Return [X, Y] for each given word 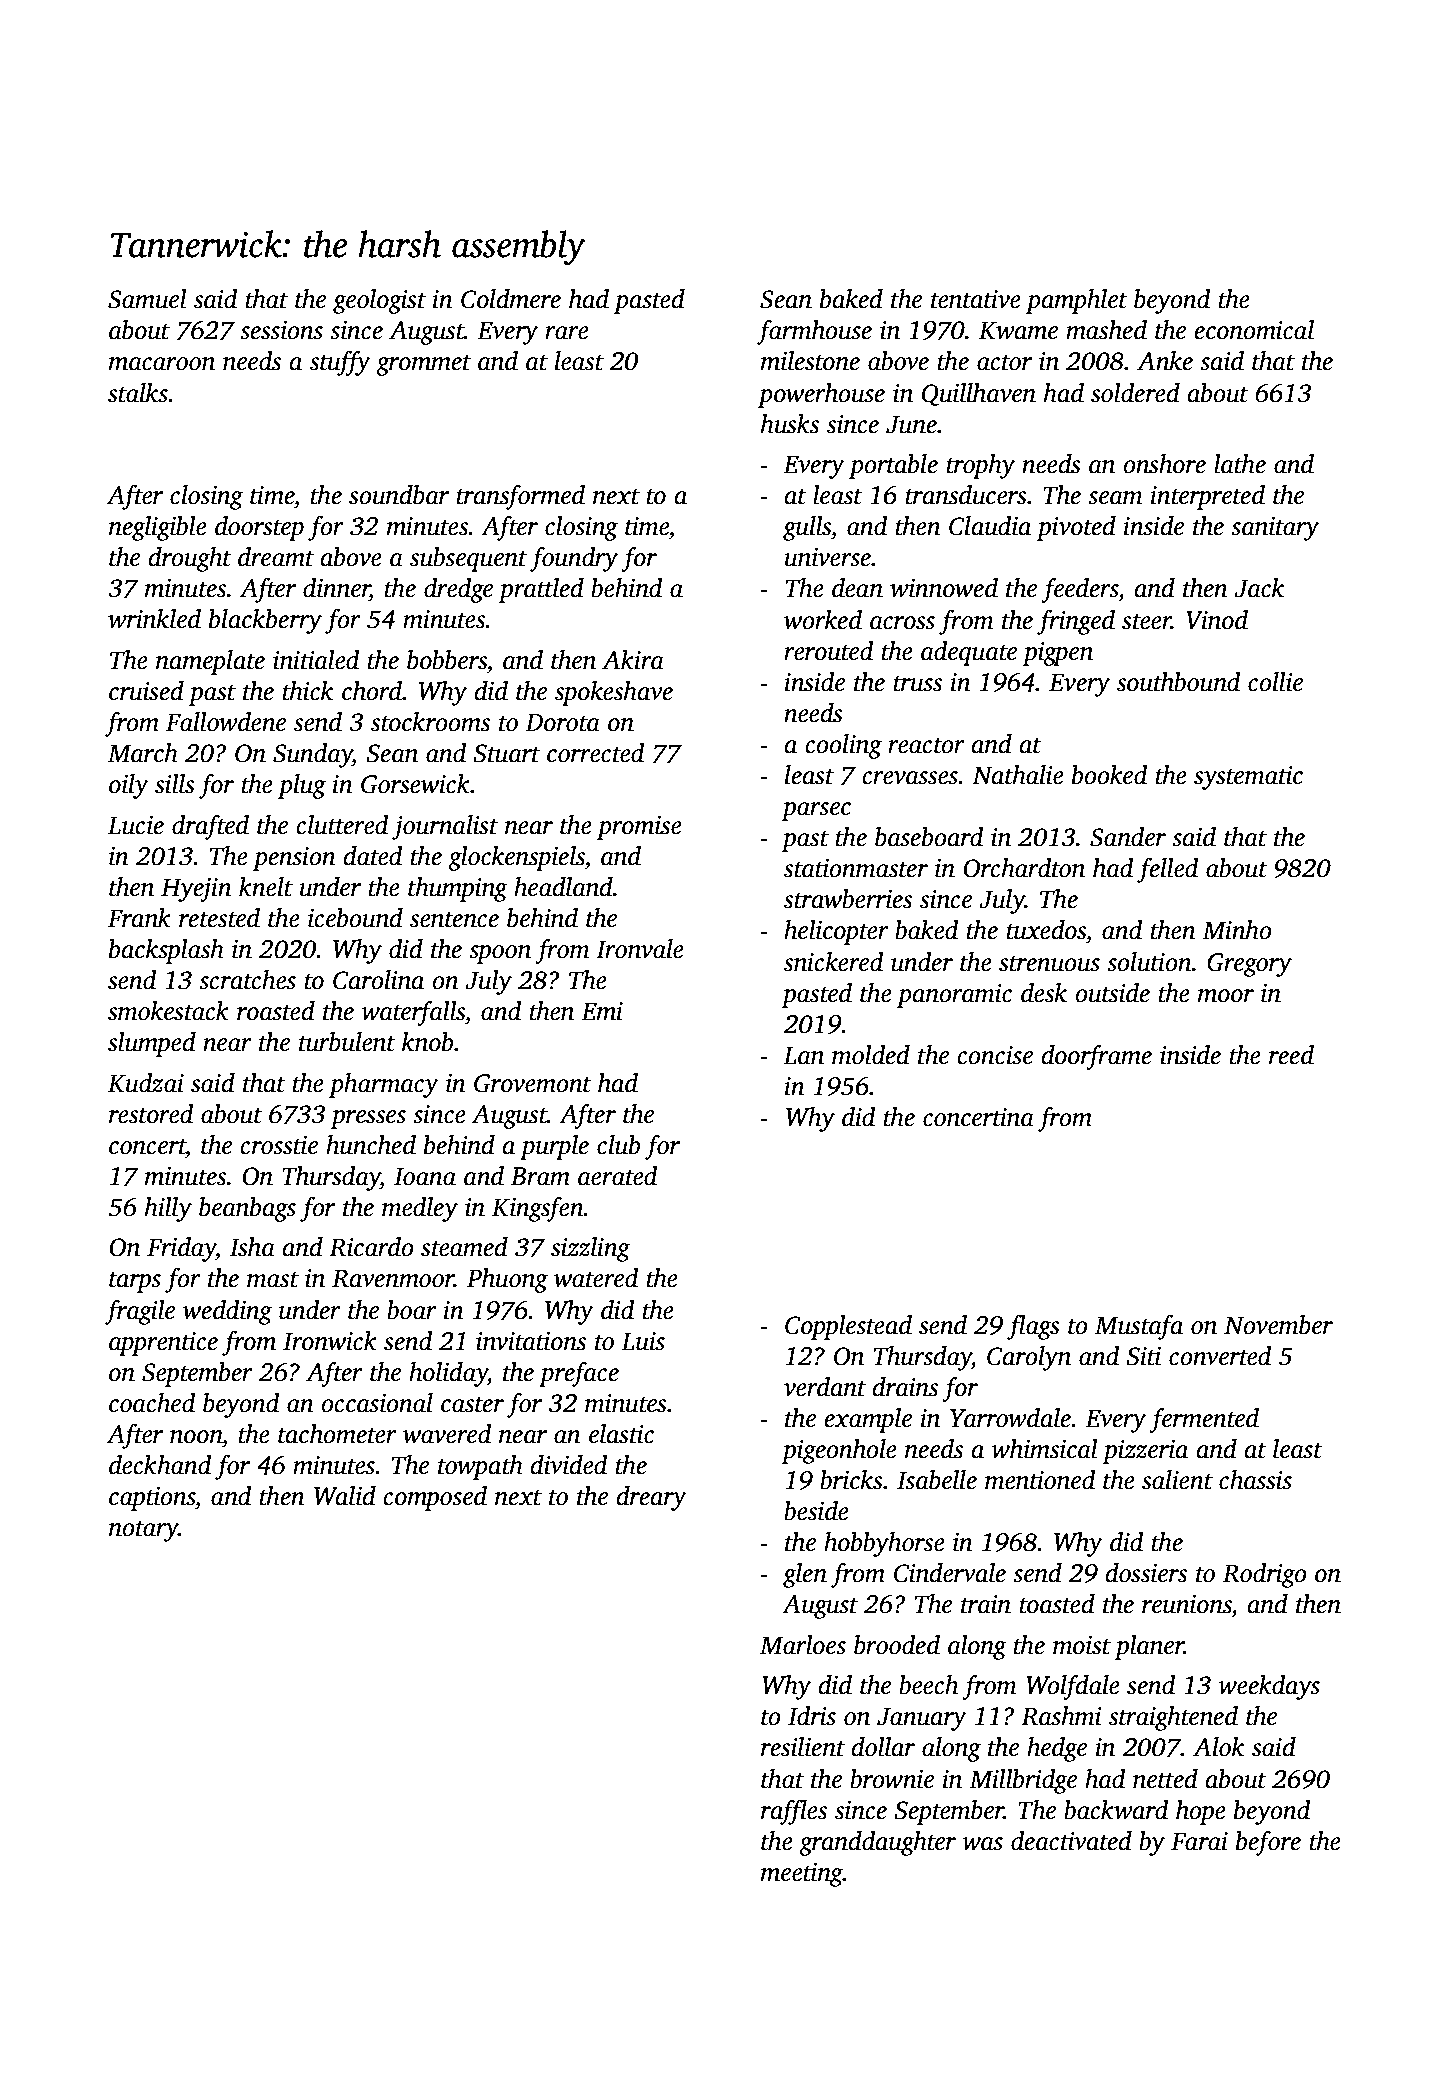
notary [143, 1531]
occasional [377, 1403]
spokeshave [614, 693]
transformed [520, 497]
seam [1115, 498]
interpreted [1207, 497]
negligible [158, 528]
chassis [1255, 1480]
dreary [652, 1498]
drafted [210, 827]
